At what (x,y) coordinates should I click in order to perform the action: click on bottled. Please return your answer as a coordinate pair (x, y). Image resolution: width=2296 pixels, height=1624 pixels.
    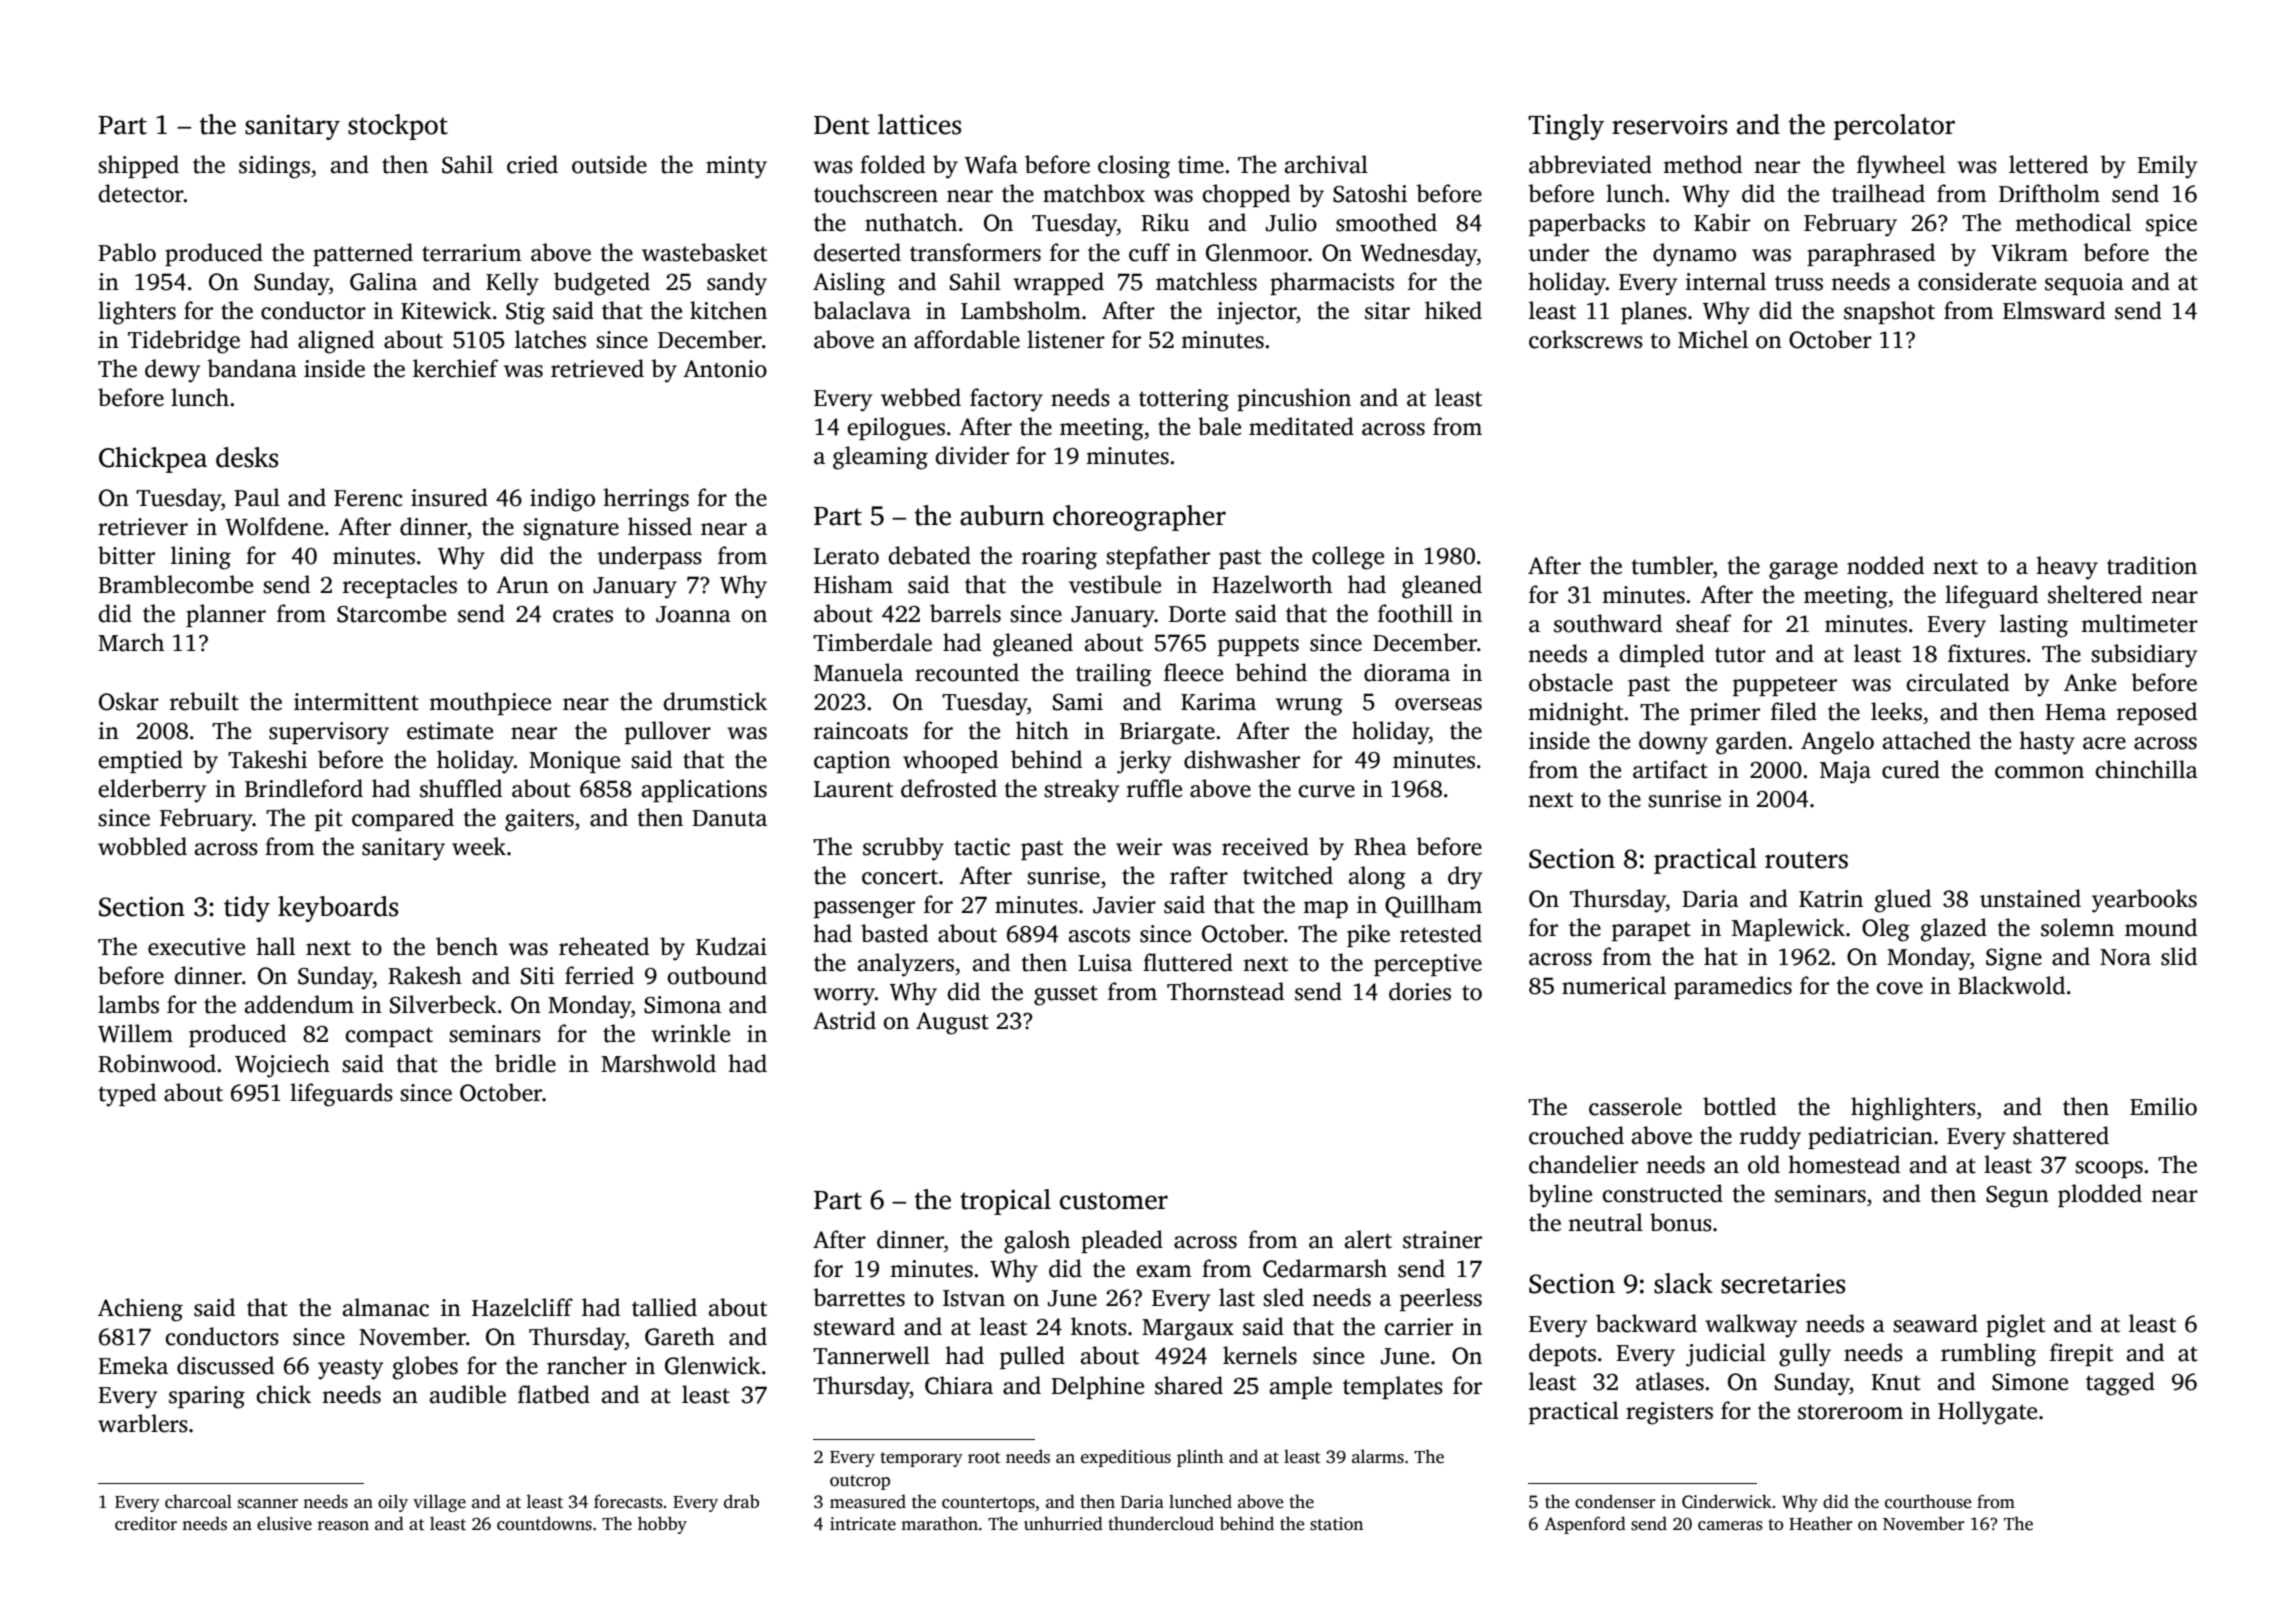
    Looking at the image, I should click on (1739, 1106).
